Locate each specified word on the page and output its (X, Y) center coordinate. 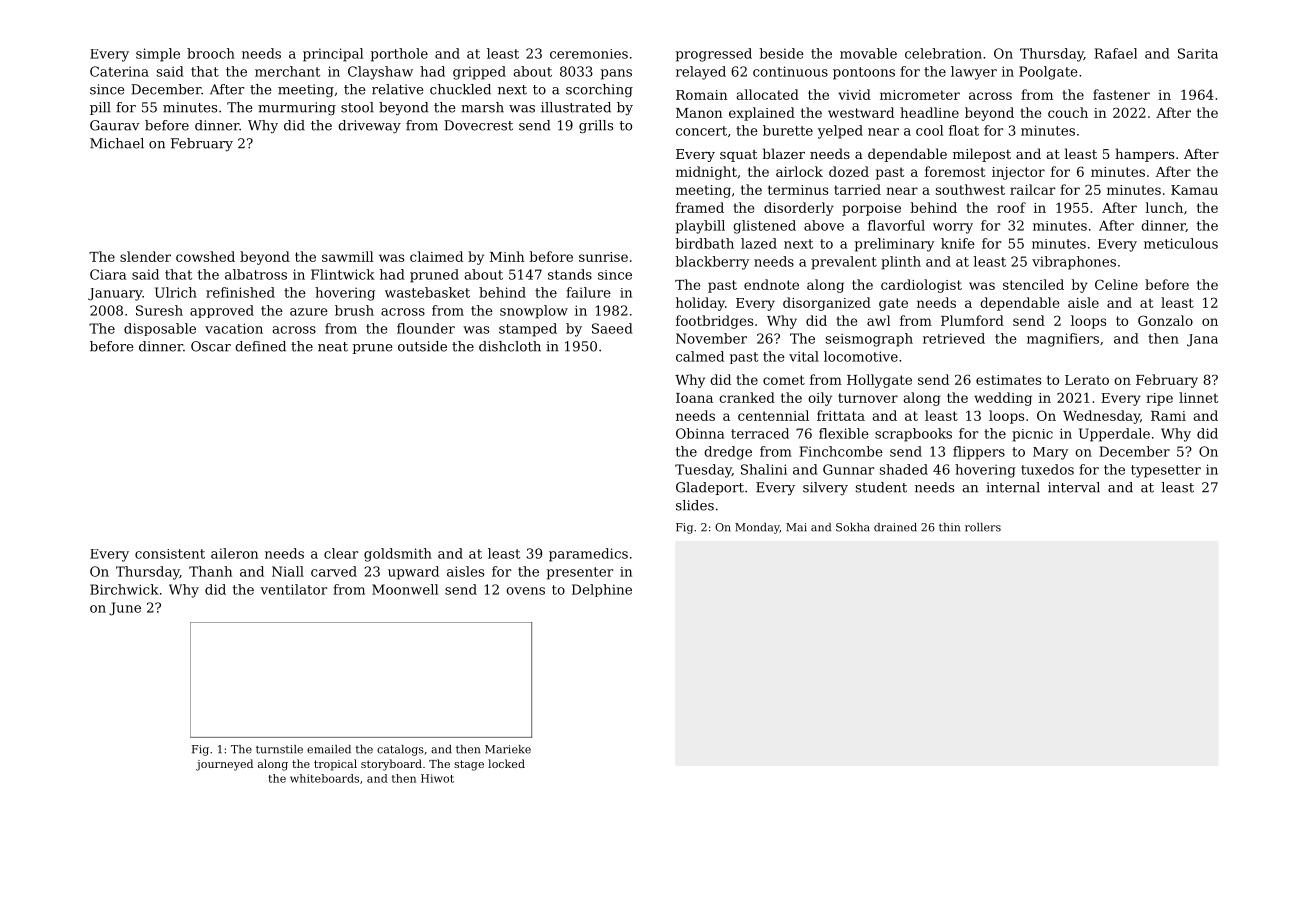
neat (333, 347)
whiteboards (324, 778)
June (125, 609)
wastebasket (427, 292)
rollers (983, 527)
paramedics (588, 555)
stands (570, 274)
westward (861, 112)
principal (333, 55)
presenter (580, 573)
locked (506, 763)
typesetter (1166, 471)
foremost (955, 171)
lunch (1164, 207)
